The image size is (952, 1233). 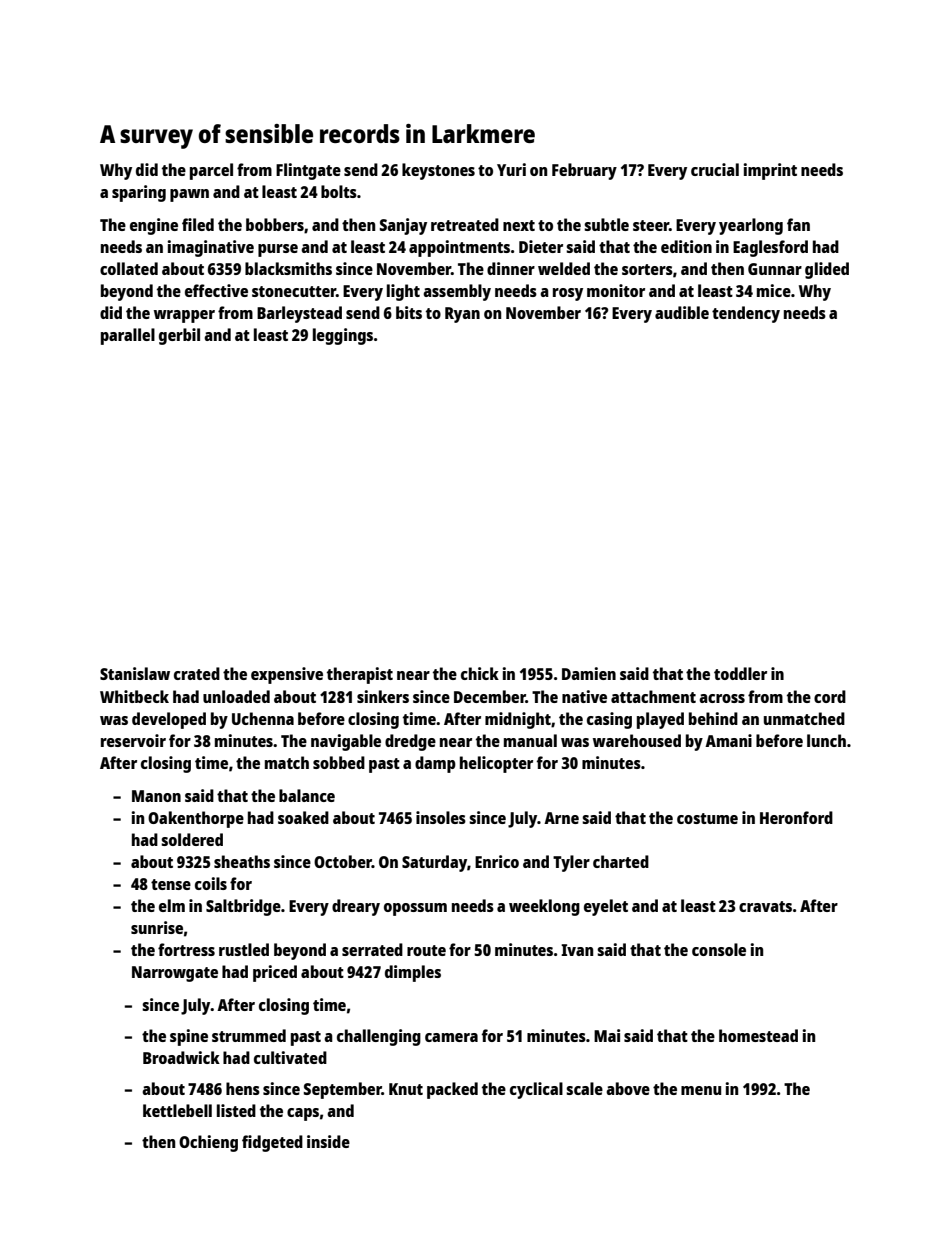 What do you see at coordinates (827, 270) in the document?
I see `glided` at bounding box center [827, 270].
